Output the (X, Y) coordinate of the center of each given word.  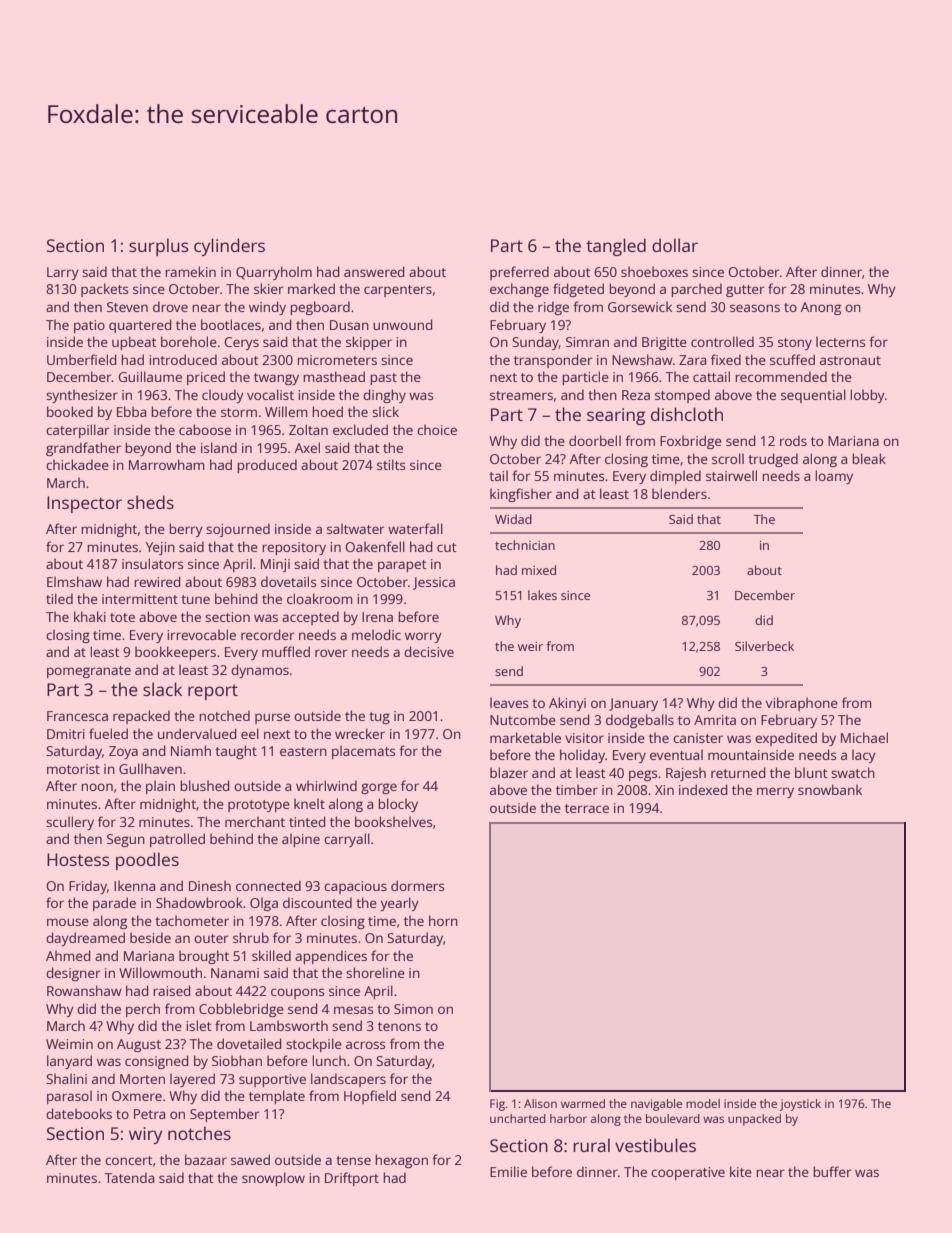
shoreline (375, 972)
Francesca (77, 716)
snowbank (830, 789)
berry (186, 530)
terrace (587, 808)
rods (793, 440)
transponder (553, 361)
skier (268, 288)
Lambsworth (289, 1025)
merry (775, 792)
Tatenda (129, 1177)
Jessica (434, 583)
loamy (834, 477)
